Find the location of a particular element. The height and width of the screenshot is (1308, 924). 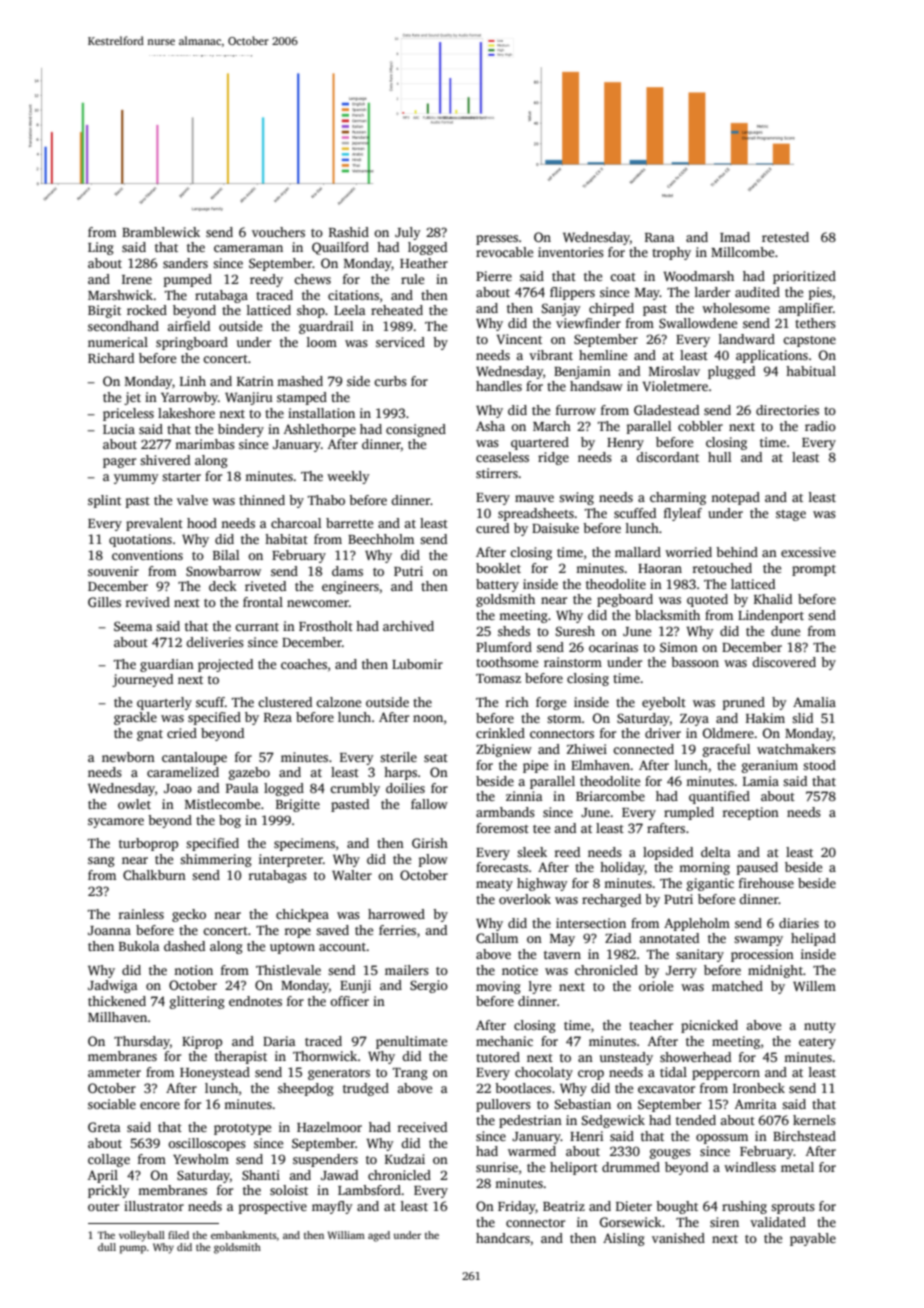

consigned is located at coordinates (416, 430).
